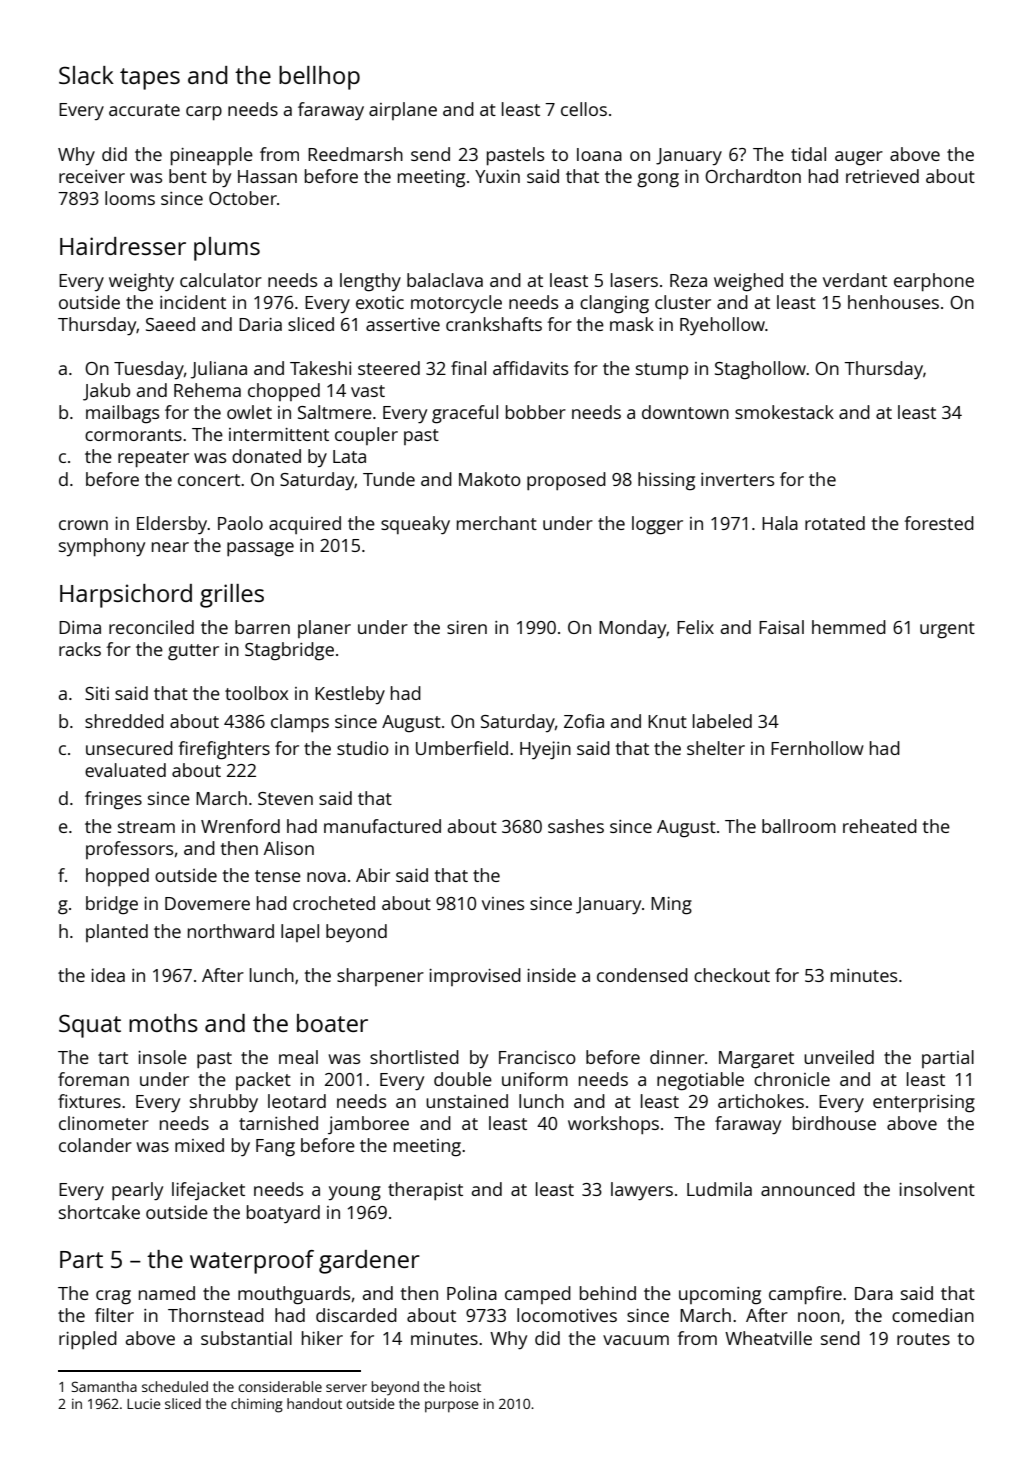 This screenshot has width=1033, height=1468. What do you see at coordinates (92, 176) in the screenshot?
I see `receiver` at bounding box center [92, 176].
